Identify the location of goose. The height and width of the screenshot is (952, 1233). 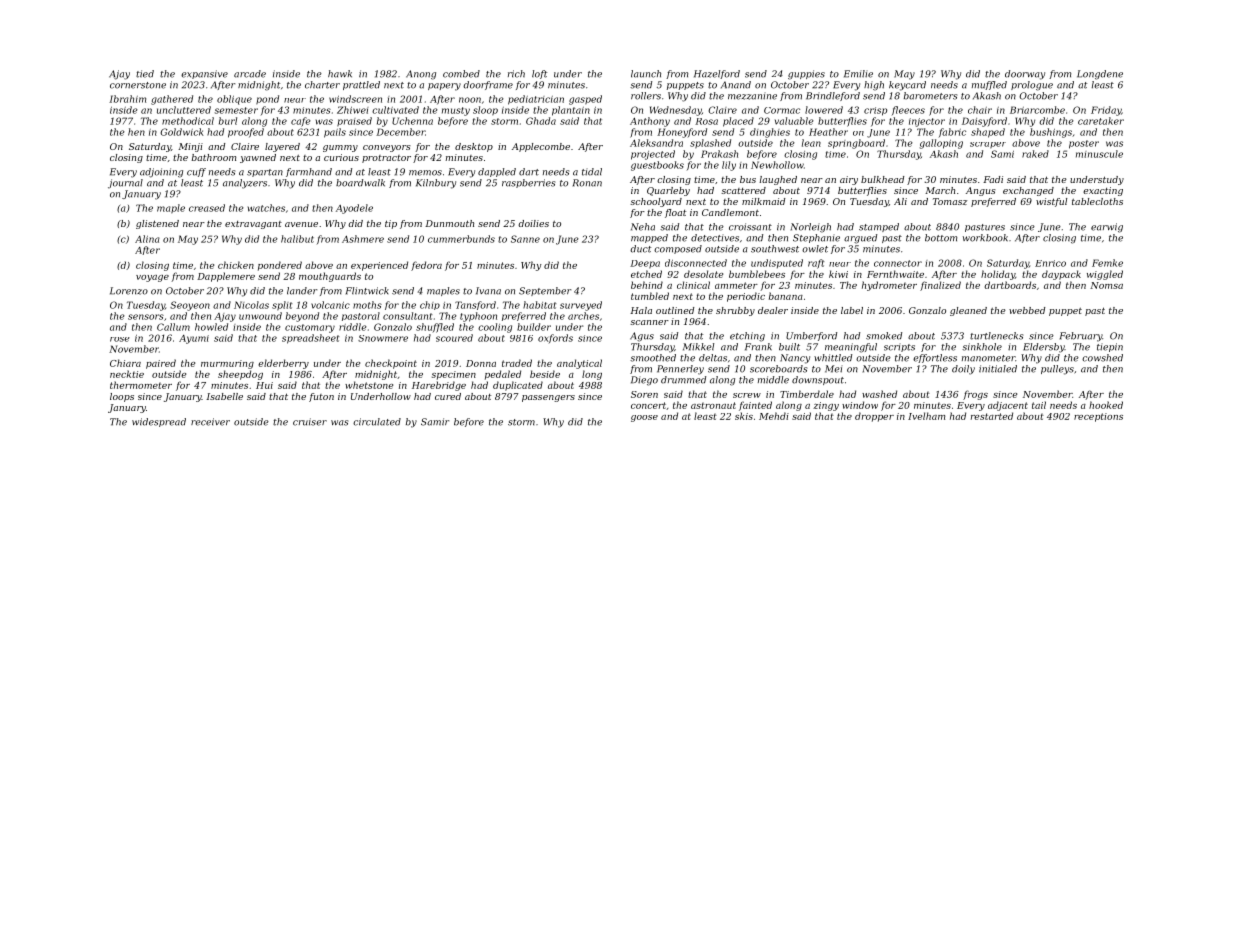
(644, 418).
